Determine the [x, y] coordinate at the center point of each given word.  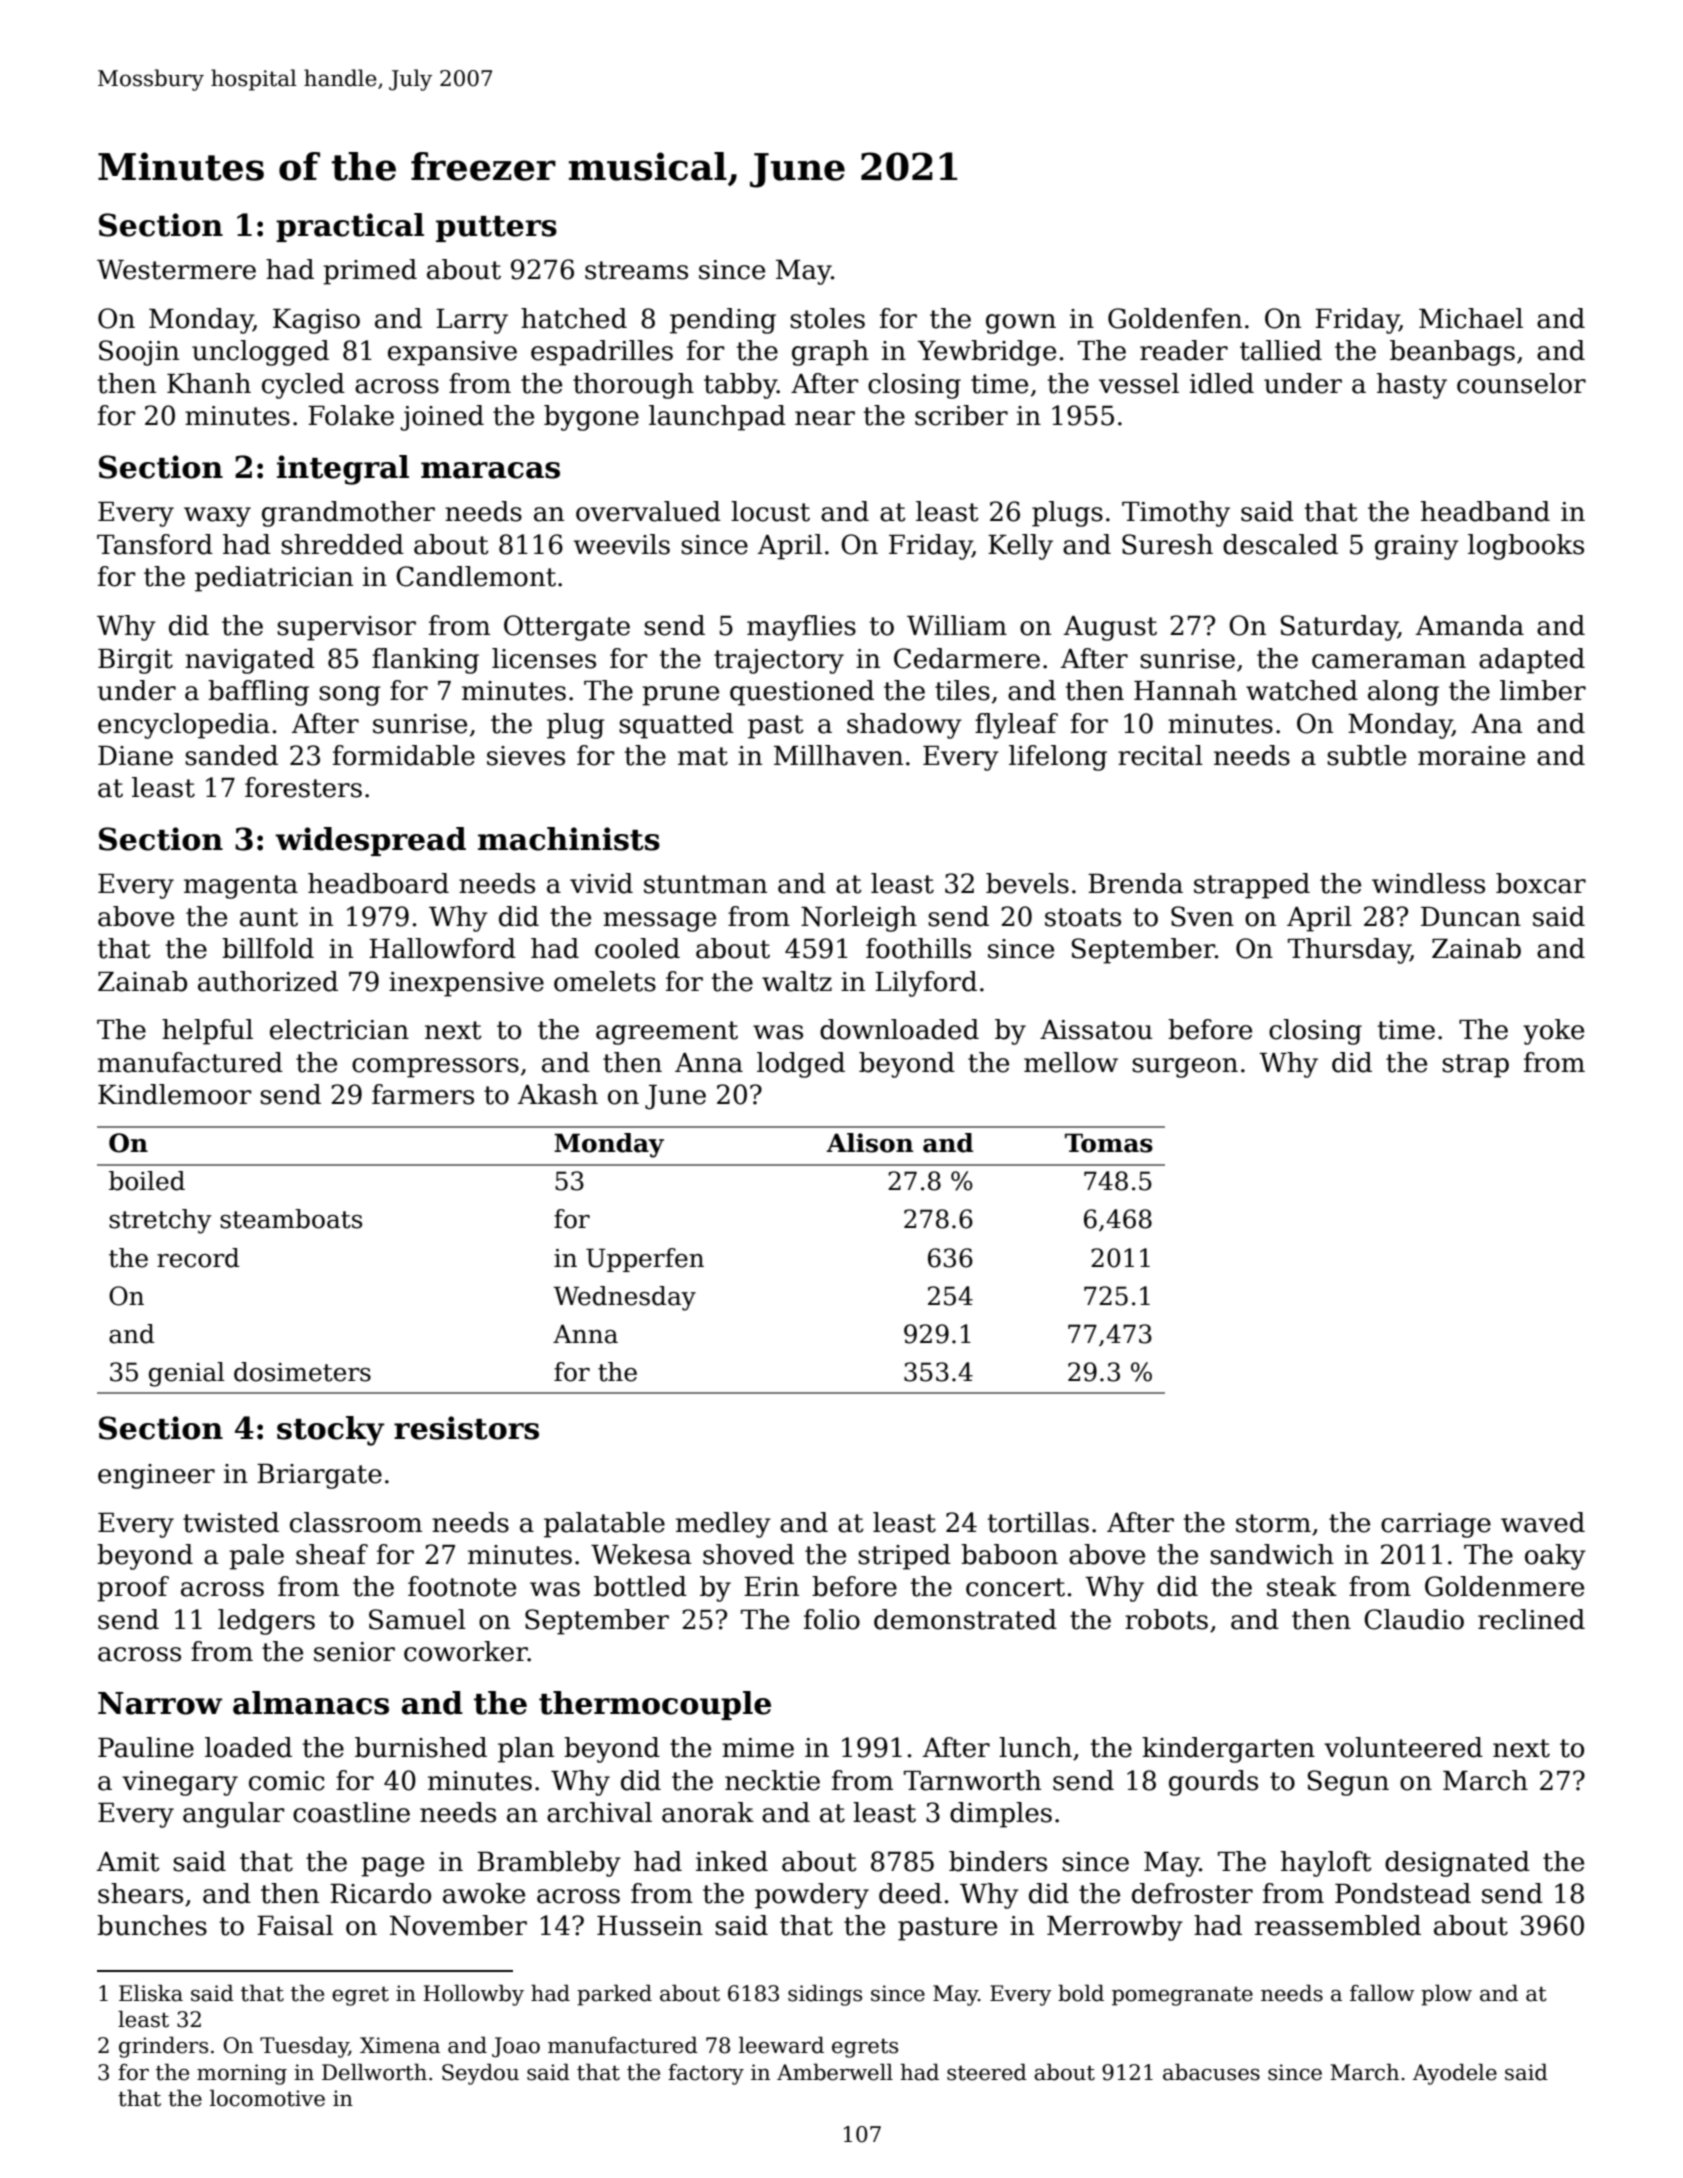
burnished [421, 1747]
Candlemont [476, 576]
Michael [1471, 318]
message [659, 922]
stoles [827, 318]
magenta [241, 887]
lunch [1035, 1747]
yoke [1553, 1032]
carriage [1436, 1525]
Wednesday [624, 1298]
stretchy [160, 1221]
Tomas [1109, 1143]
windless [1428, 883]
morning [242, 2074]
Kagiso [316, 321]
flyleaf [1016, 726]
